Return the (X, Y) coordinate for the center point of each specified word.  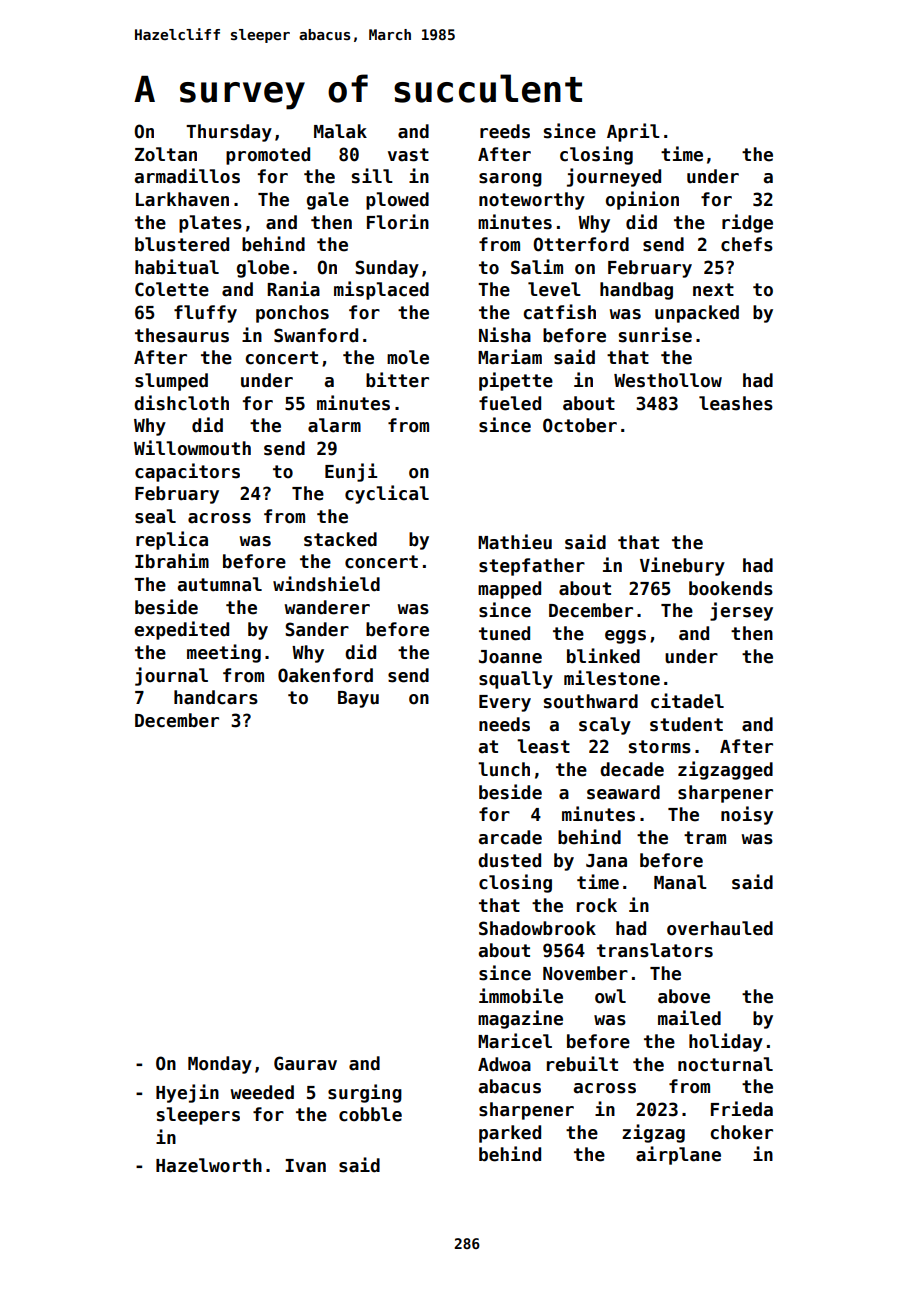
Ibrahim (172, 561)
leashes (736, 403)
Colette (172, 289)
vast (408, 155)
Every (505, 703)
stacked (340, 539)
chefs (747, 244)
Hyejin (187, 1093)
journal (171, 676)
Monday (220, 1065)
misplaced (381, 290)
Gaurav (305, 1063)
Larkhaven (182, 199)
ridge (747, 223)
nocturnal (725, 1064)
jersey (741, 611)
